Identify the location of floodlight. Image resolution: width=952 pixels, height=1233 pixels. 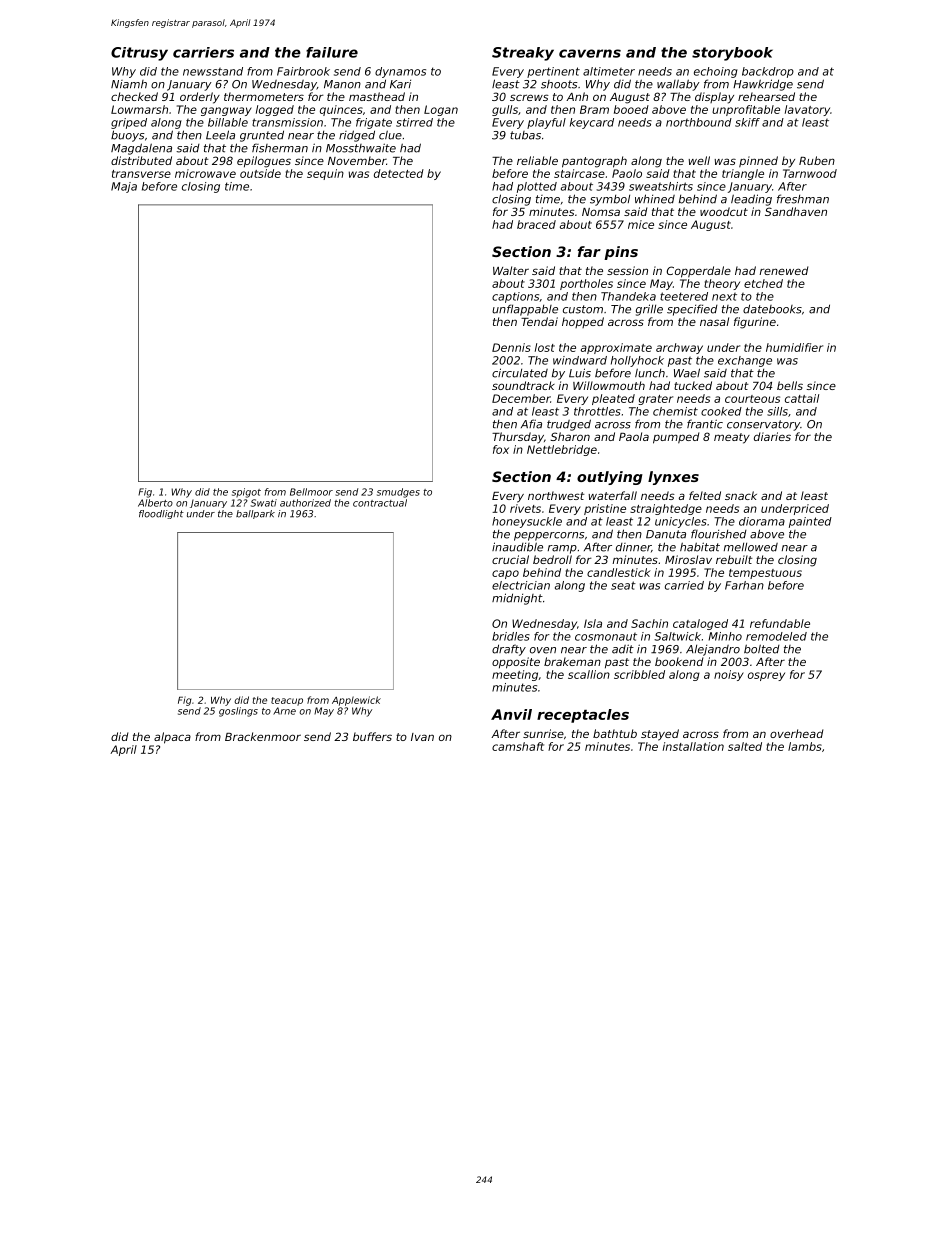
(161, 514).
